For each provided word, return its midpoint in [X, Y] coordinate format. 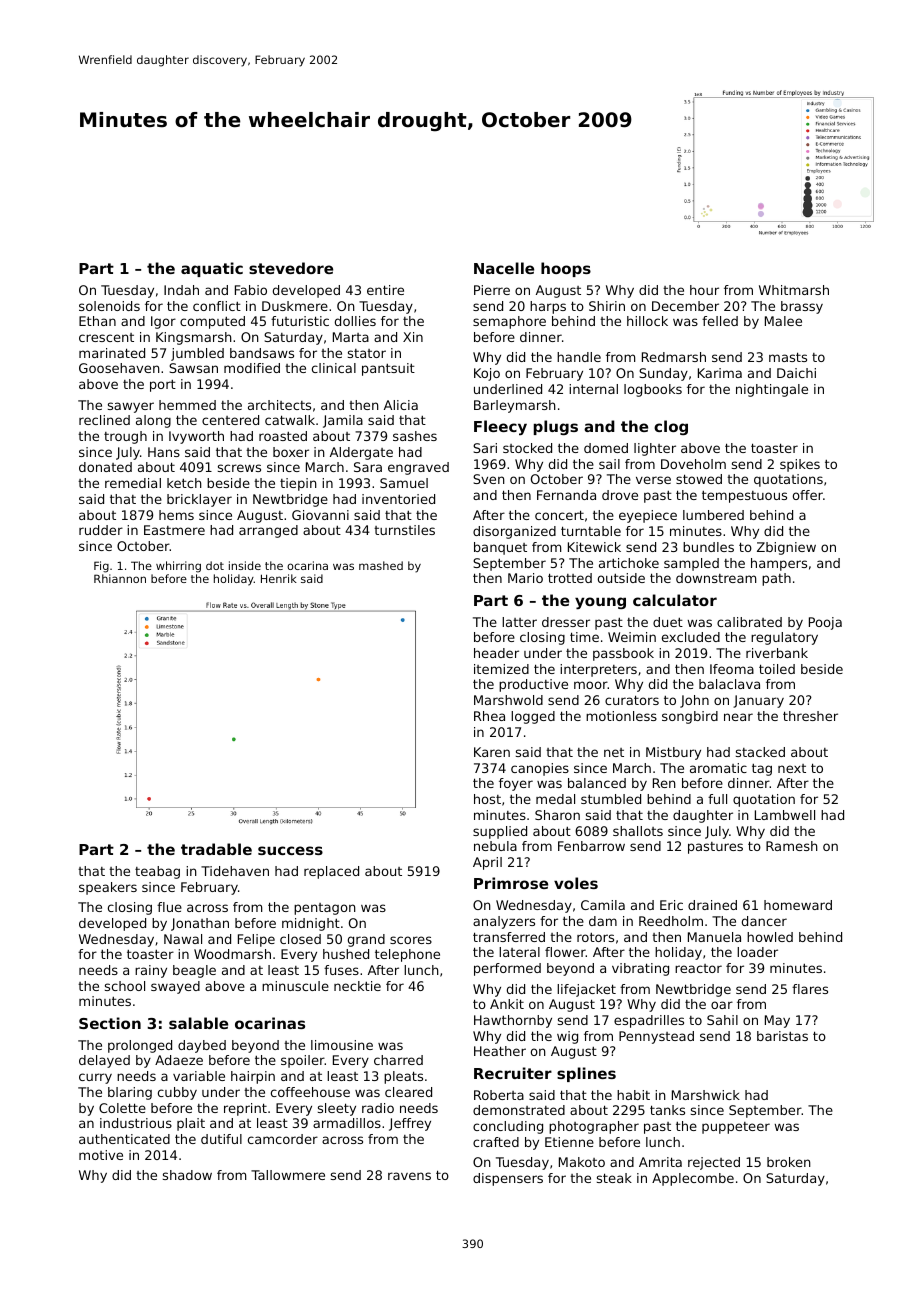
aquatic [212, 269]
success [290, 850]
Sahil [722, 1020]
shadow [187, 1175]
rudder [101, 530]
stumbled [611, 799]
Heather [500, 1051]
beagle [194, 971]
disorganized [514, 532]
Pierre [492, 290]
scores [411, 940]
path [776, 579]
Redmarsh [674, 357]
